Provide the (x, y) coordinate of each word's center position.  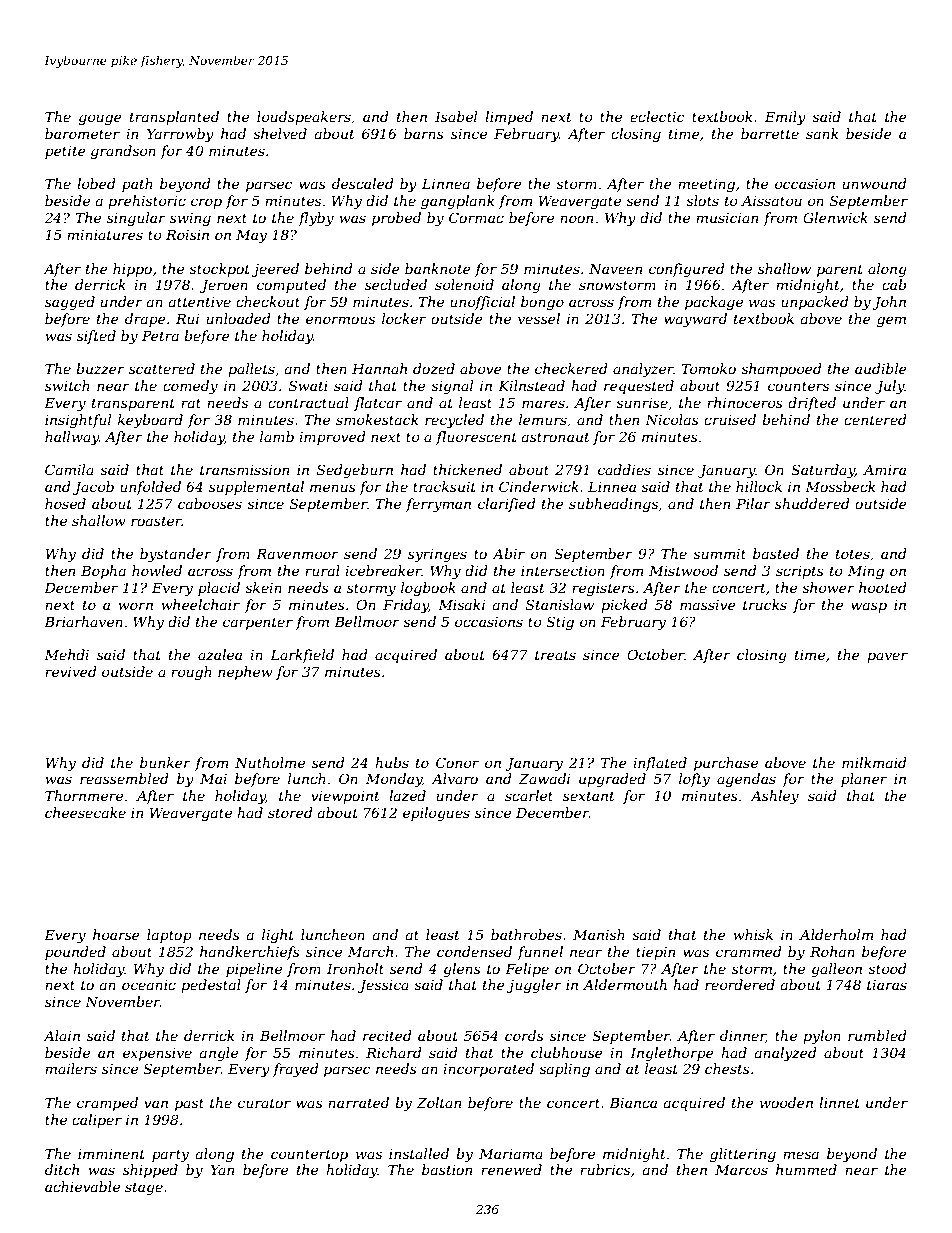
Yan (223, 1169)
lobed (96, 183)
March (370, 951)
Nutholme (270, 762)
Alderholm (836, 934)
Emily (785, 118)
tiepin (656, 953)
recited (387, 1035)
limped (509, 118)
